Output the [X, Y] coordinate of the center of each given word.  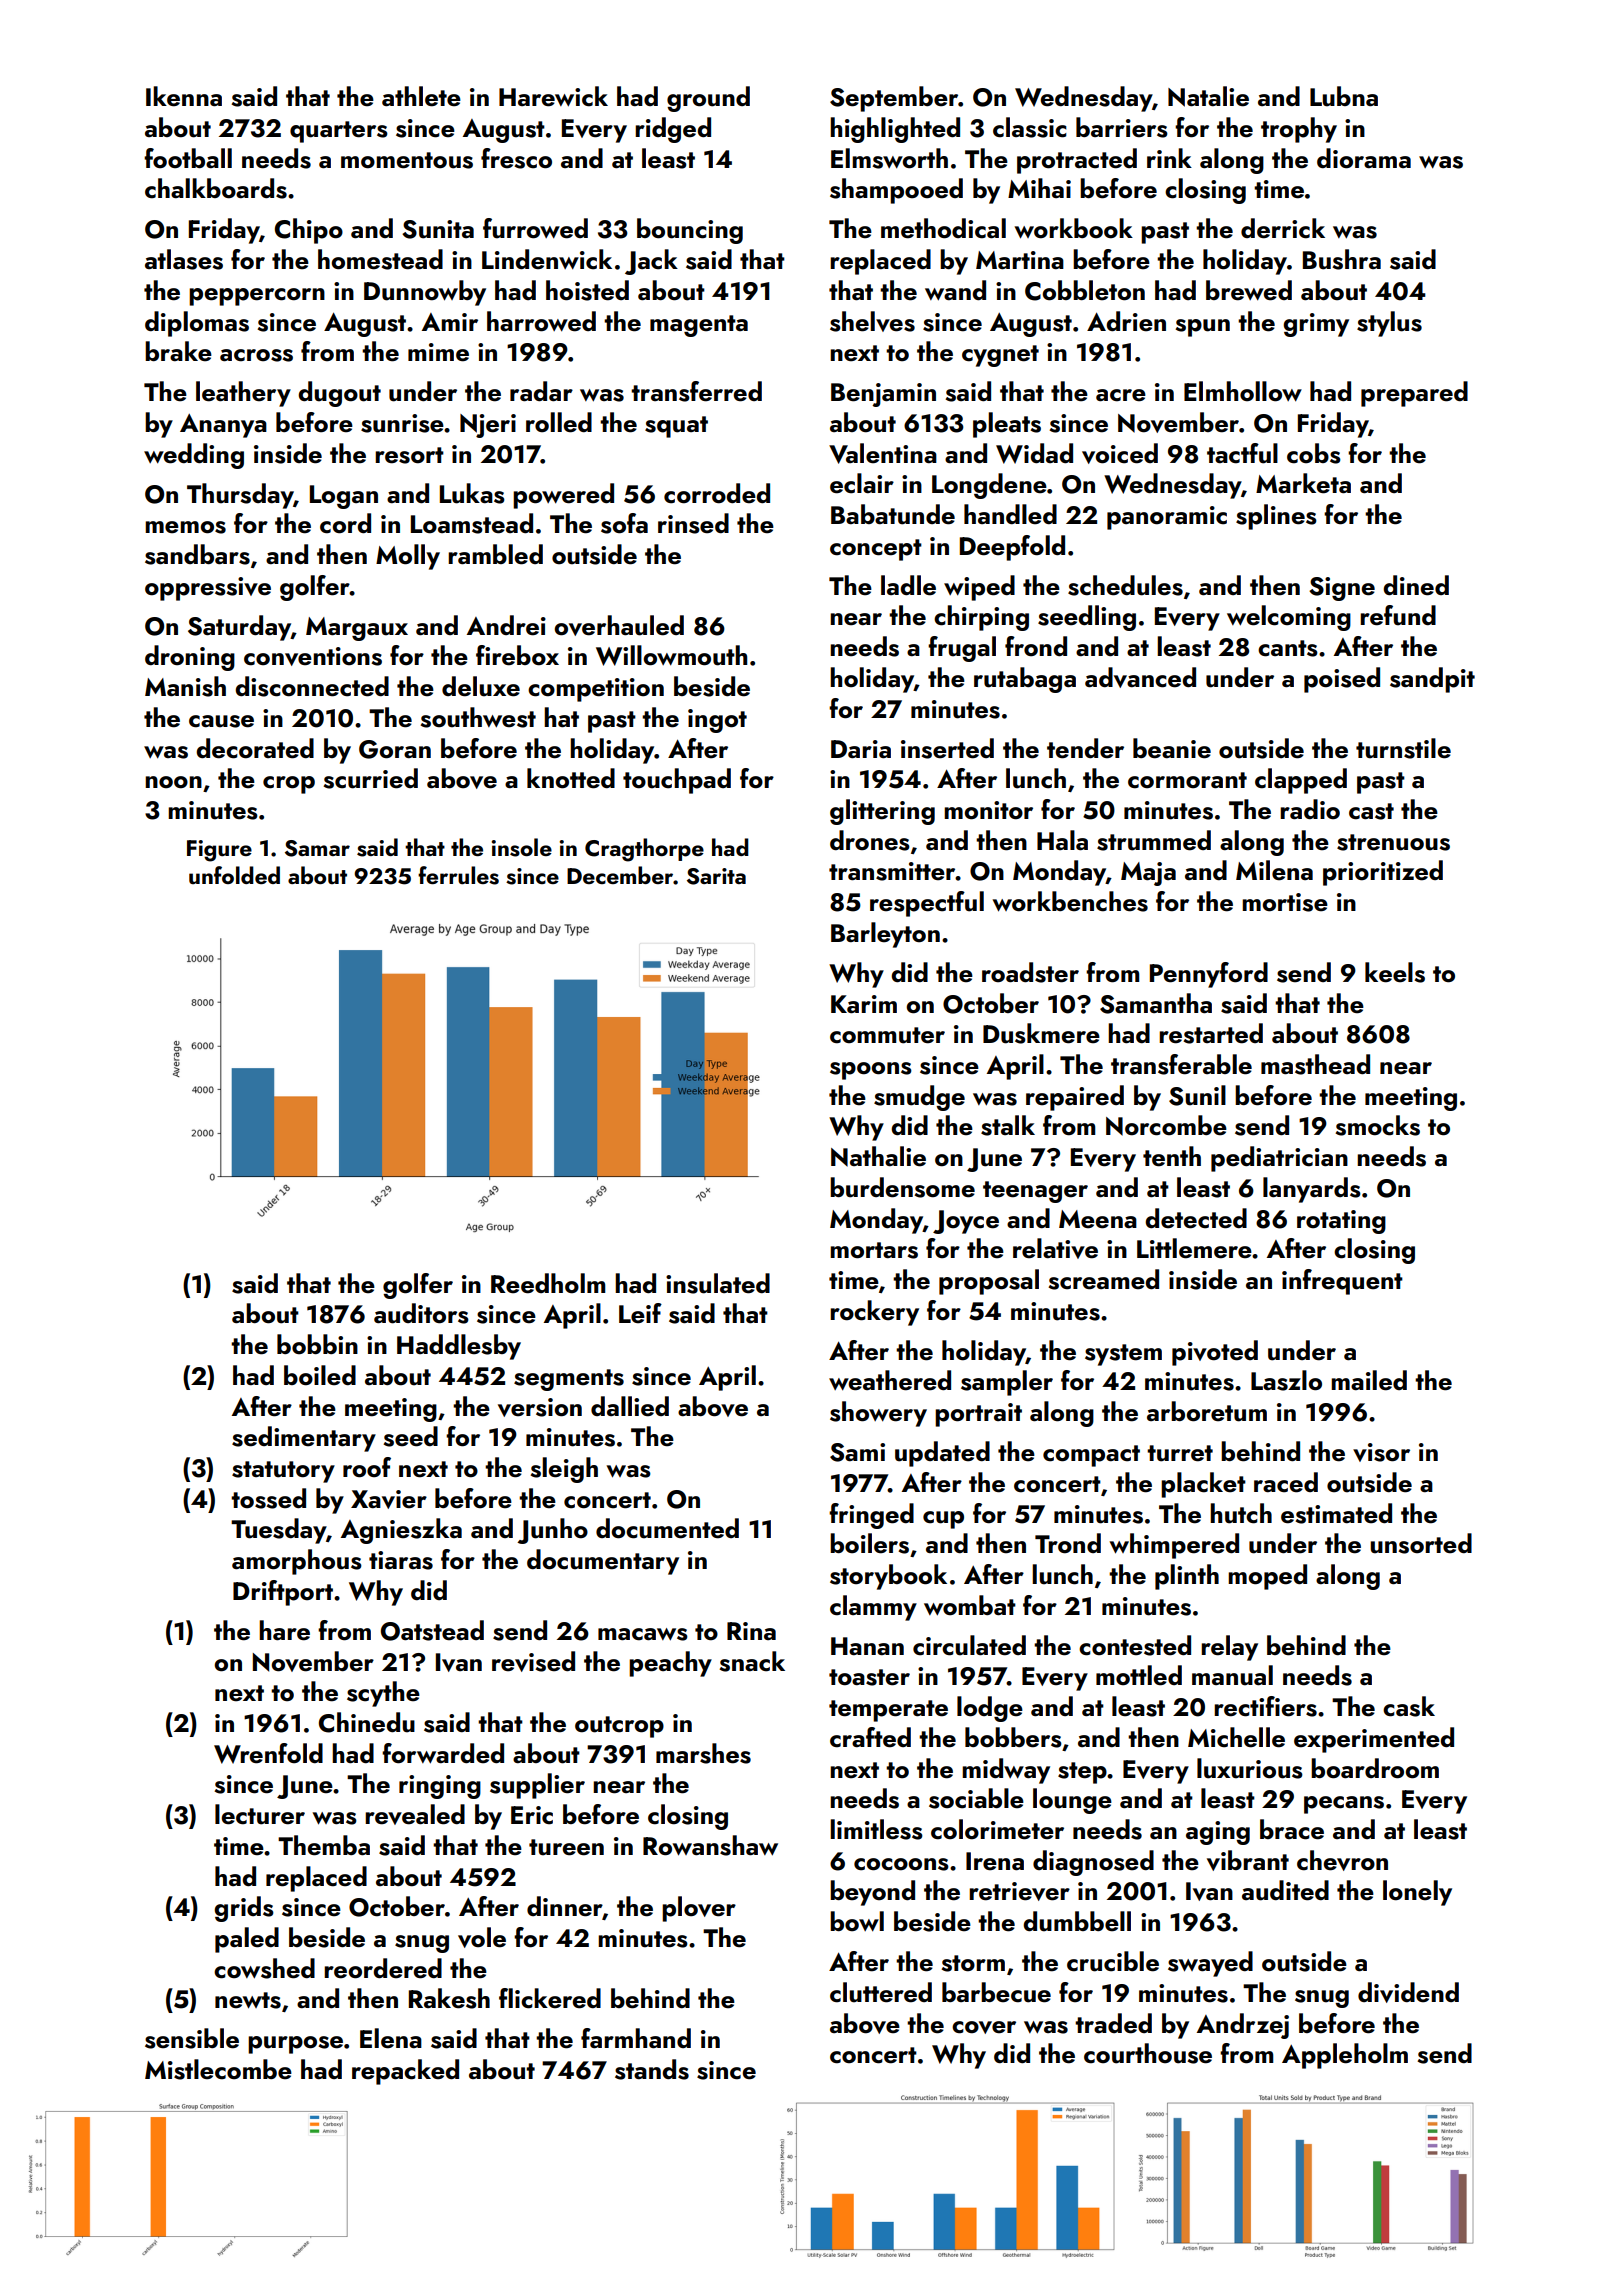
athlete [421, 96]
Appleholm [1345, 2056]
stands [652, 2069]
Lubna [1344, 96]
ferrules [458, 875]
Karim [864, 1004]
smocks [1377, 1125]
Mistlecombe [218, 2069]
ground [708, 99]
